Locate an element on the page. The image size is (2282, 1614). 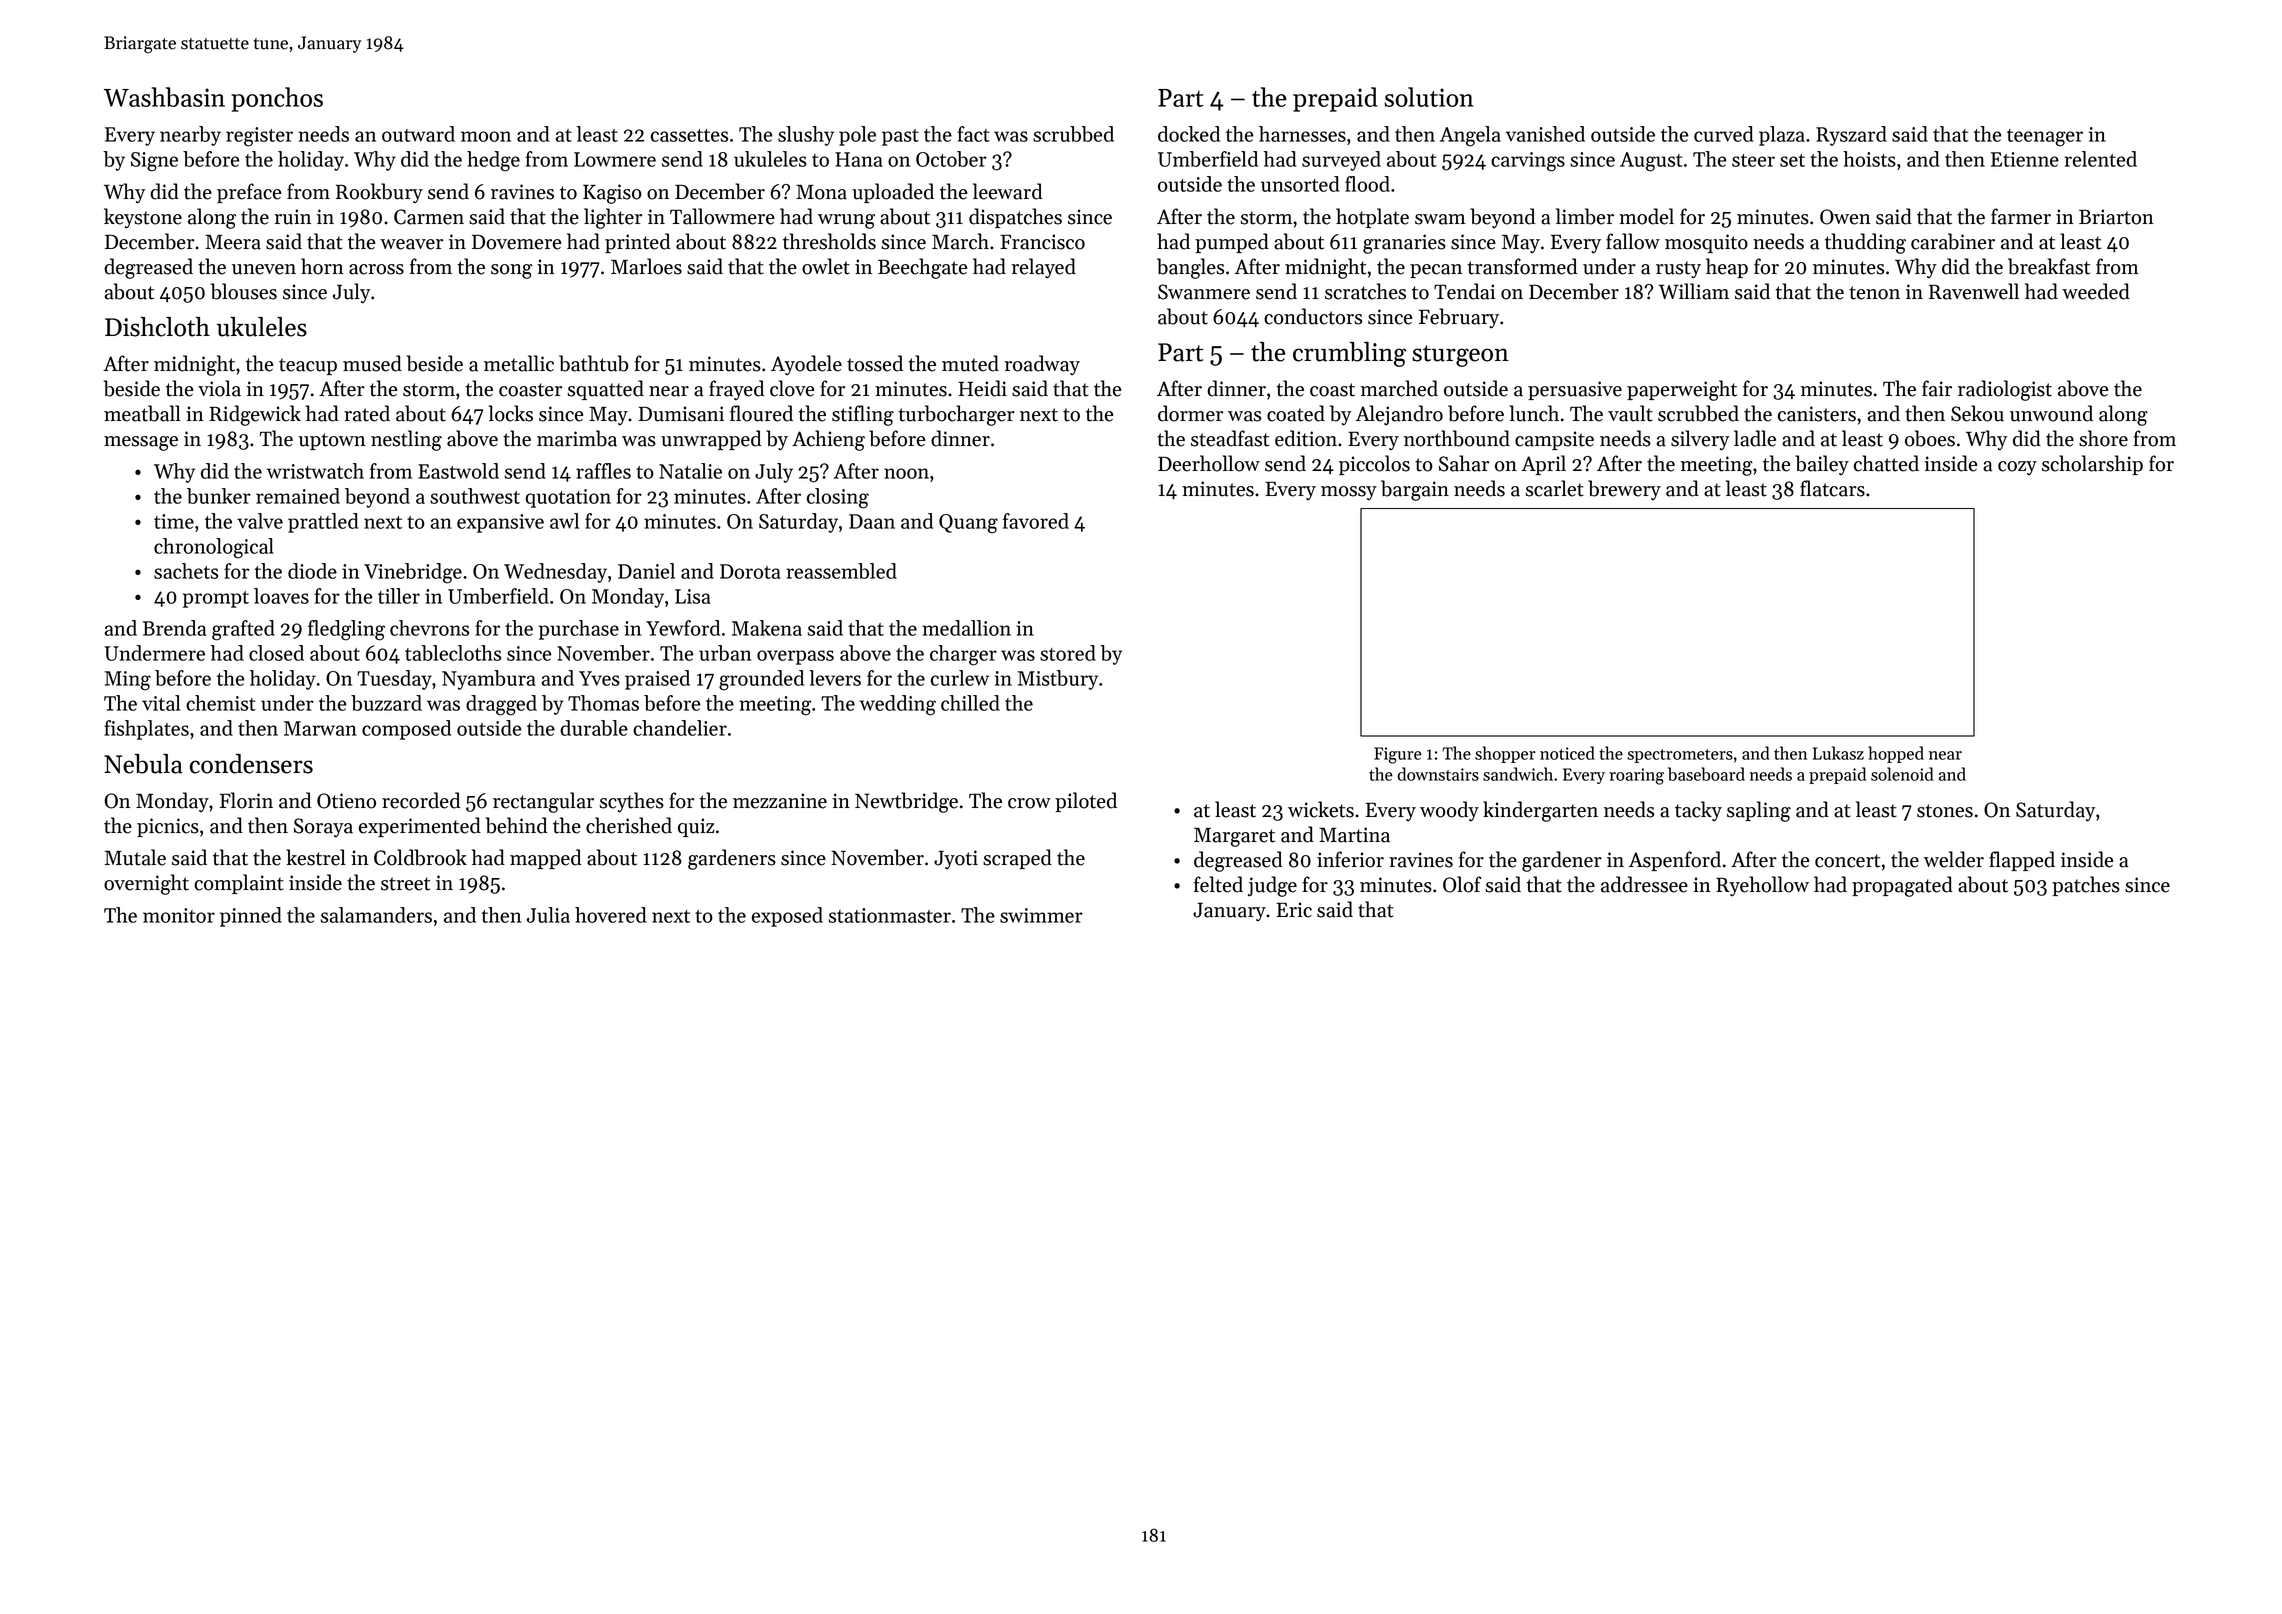
swimmer is located at coordinates (1041, 915).
